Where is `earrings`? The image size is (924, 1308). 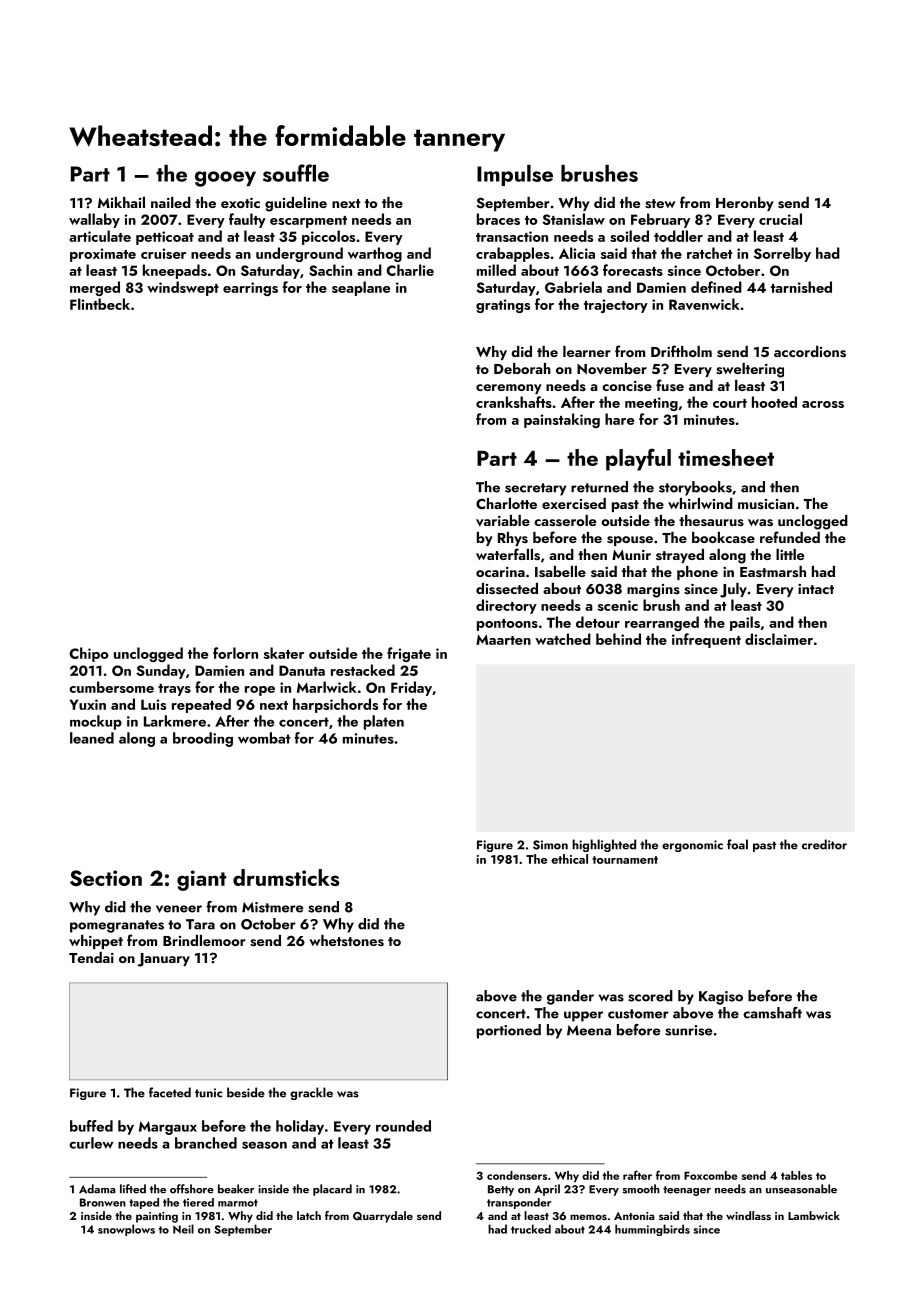 earrings is located at coordinates (250, 289).
